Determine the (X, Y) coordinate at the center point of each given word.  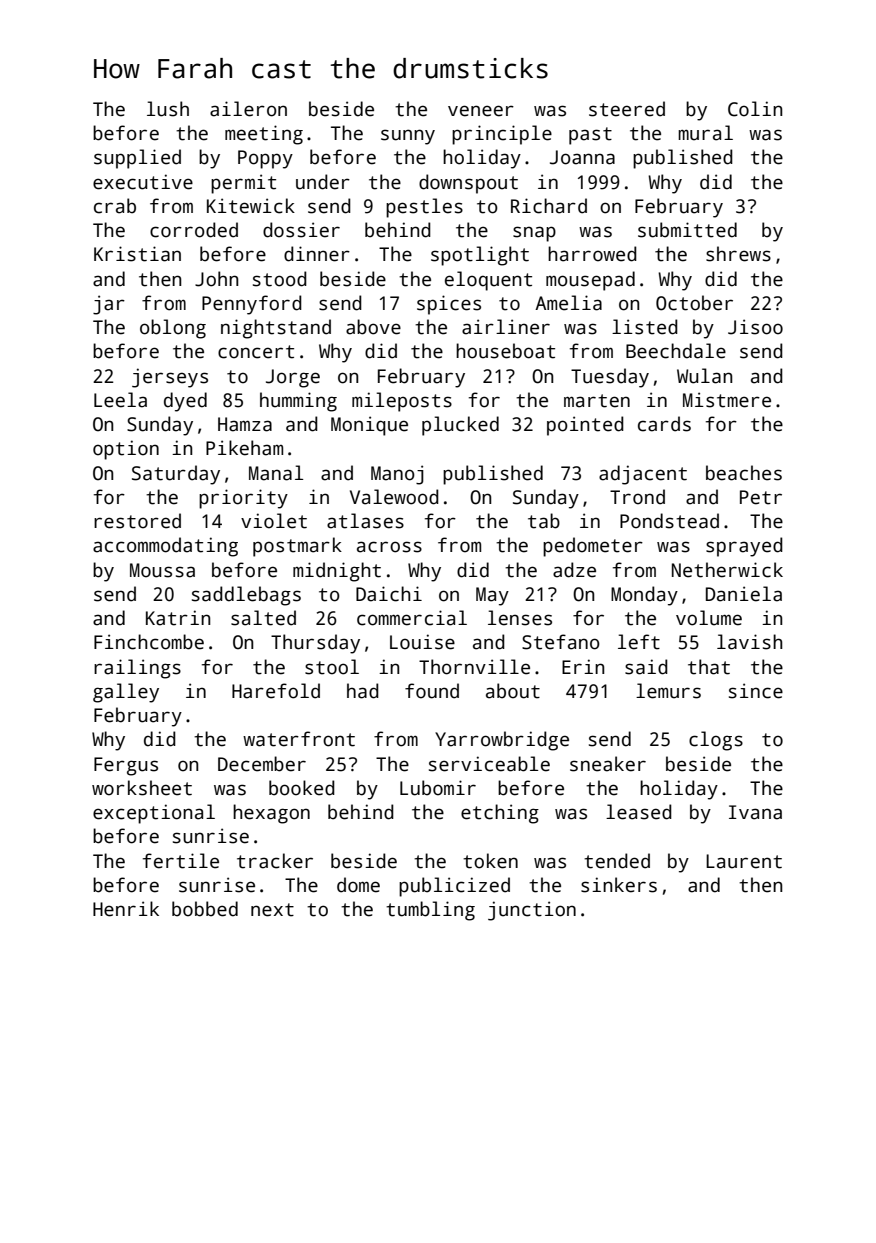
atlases (365, 521)
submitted (687, 230)
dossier (301, 230)
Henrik (126, 909)
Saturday (176, 475)
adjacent (643, 475)
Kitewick (251, 206)
